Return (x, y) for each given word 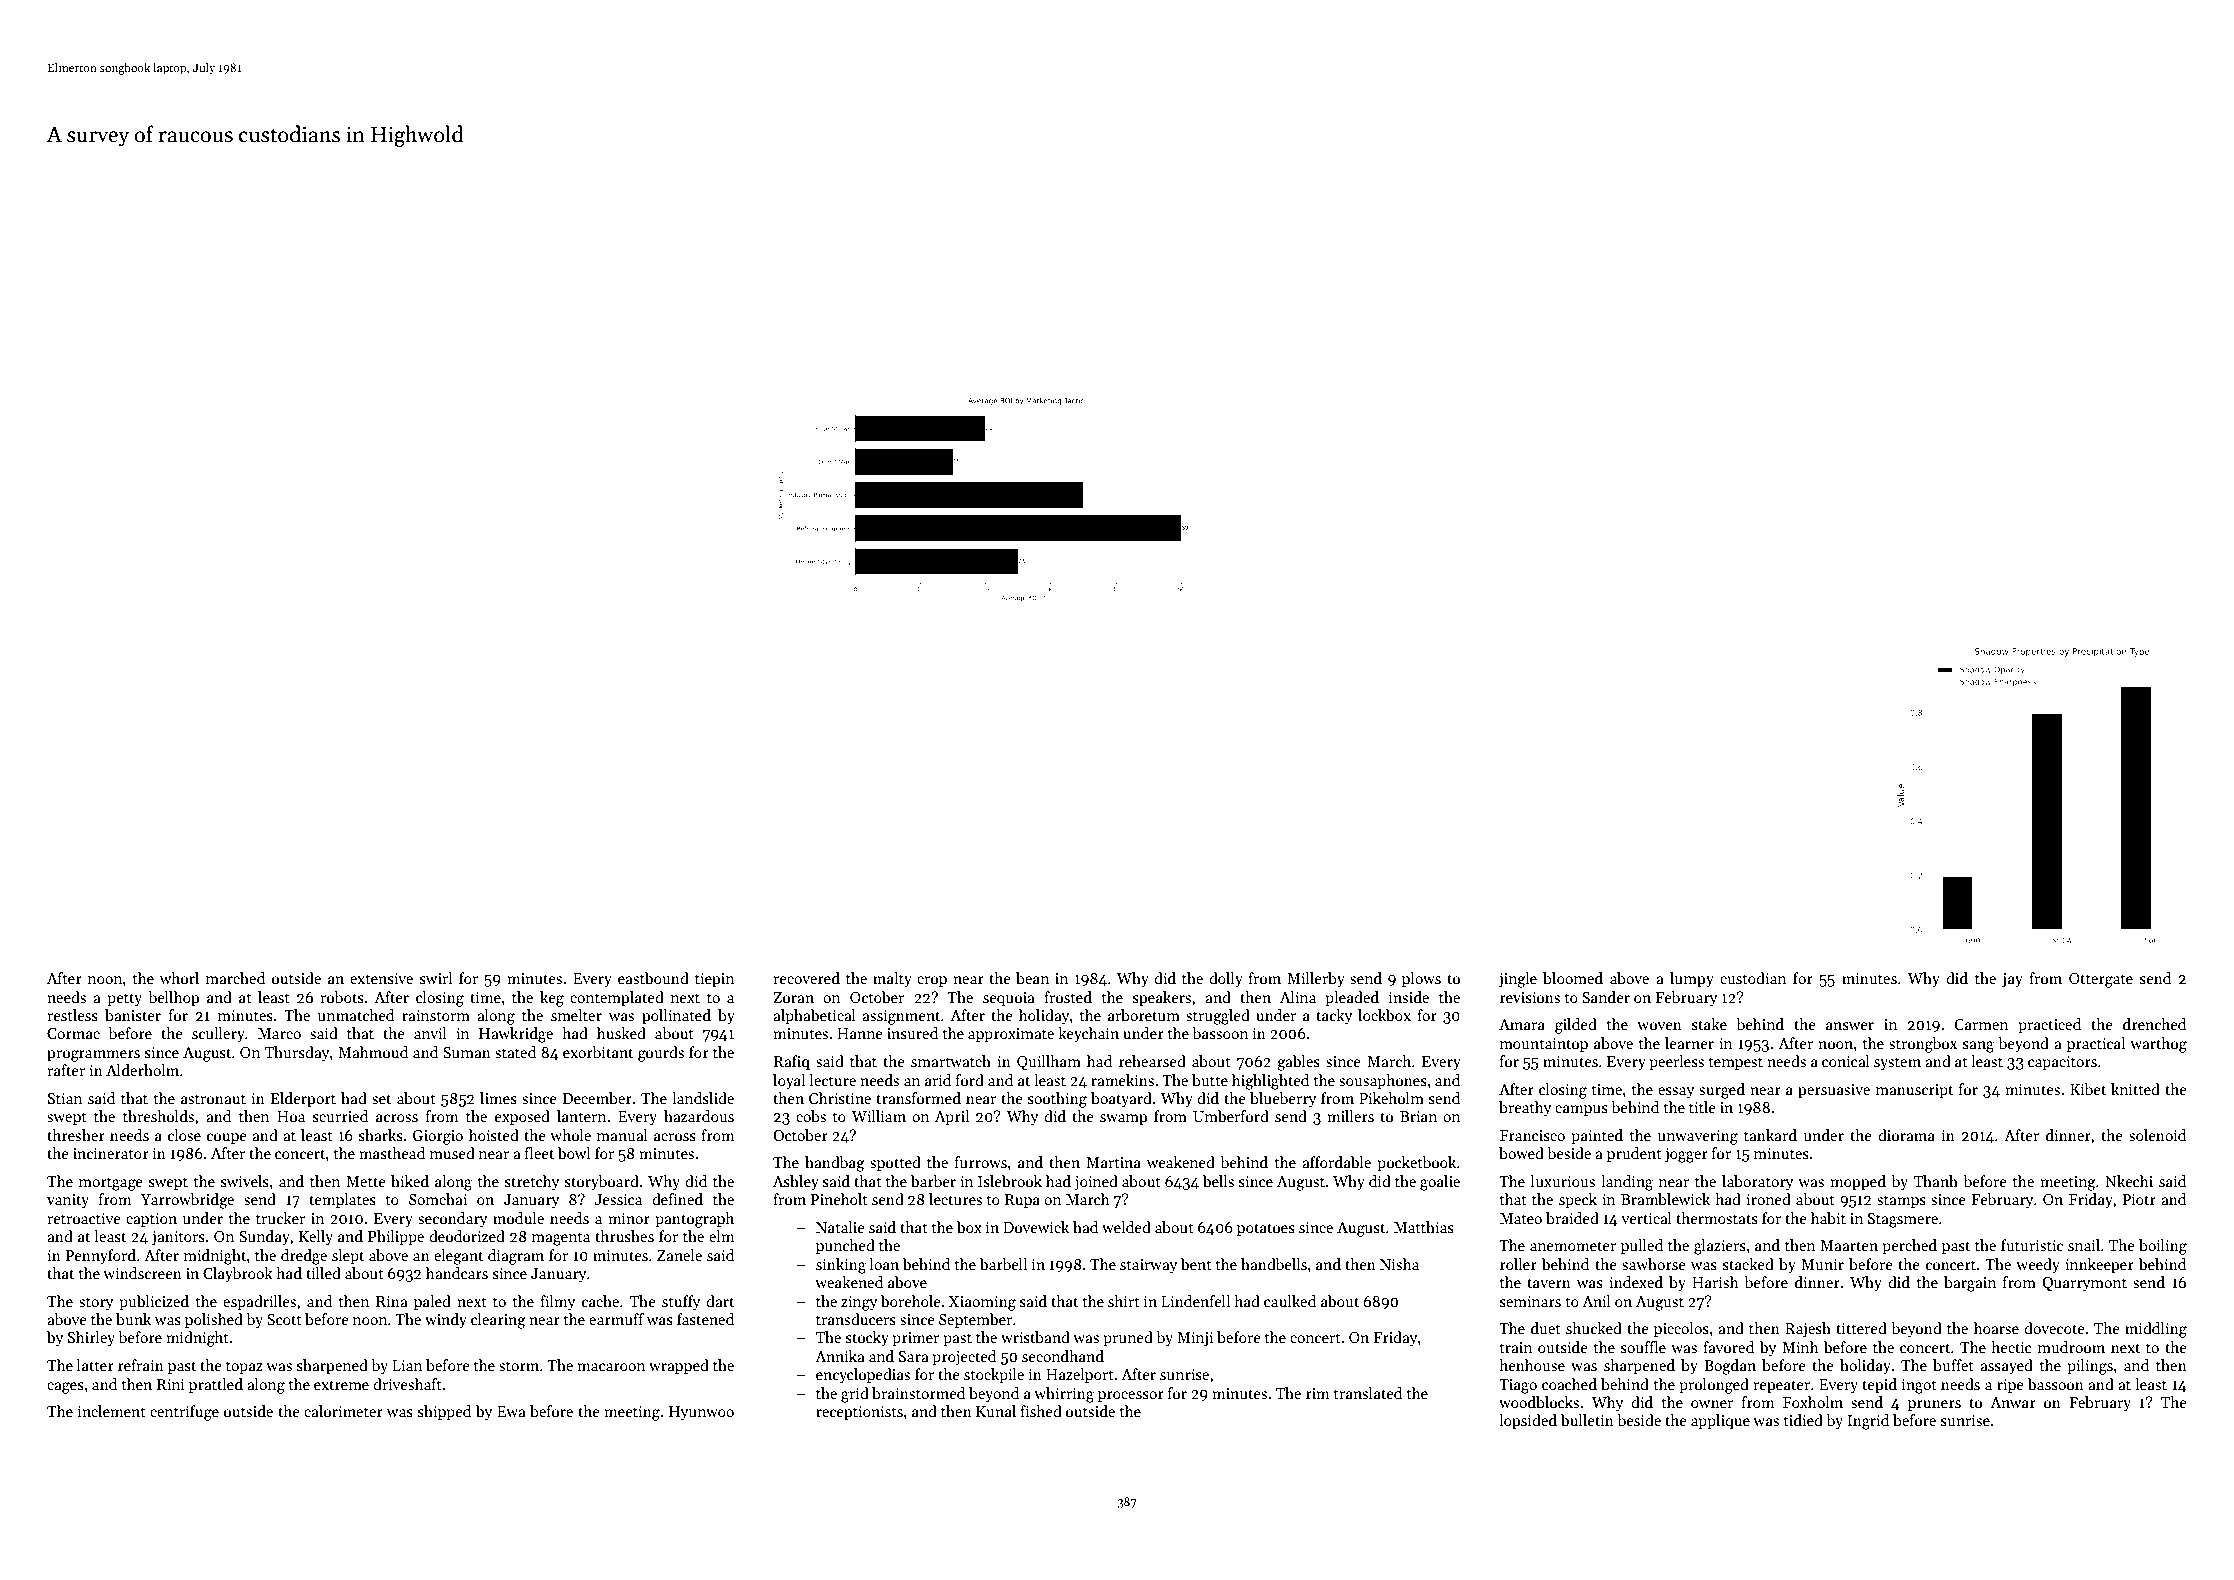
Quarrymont (2084, 1284)
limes (498, 1098)
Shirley (91, 1338)
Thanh (1936, 1181)
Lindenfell (1195, 1301)
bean (1032, 978)
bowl (574, 1153)
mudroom (2071, 1347)
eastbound (653, 978)
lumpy (1692, 979)
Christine (840, 1098)
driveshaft (407, 1384)
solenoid (2157, 1135)
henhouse (1532, 1365)
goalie (1440, 1183)
